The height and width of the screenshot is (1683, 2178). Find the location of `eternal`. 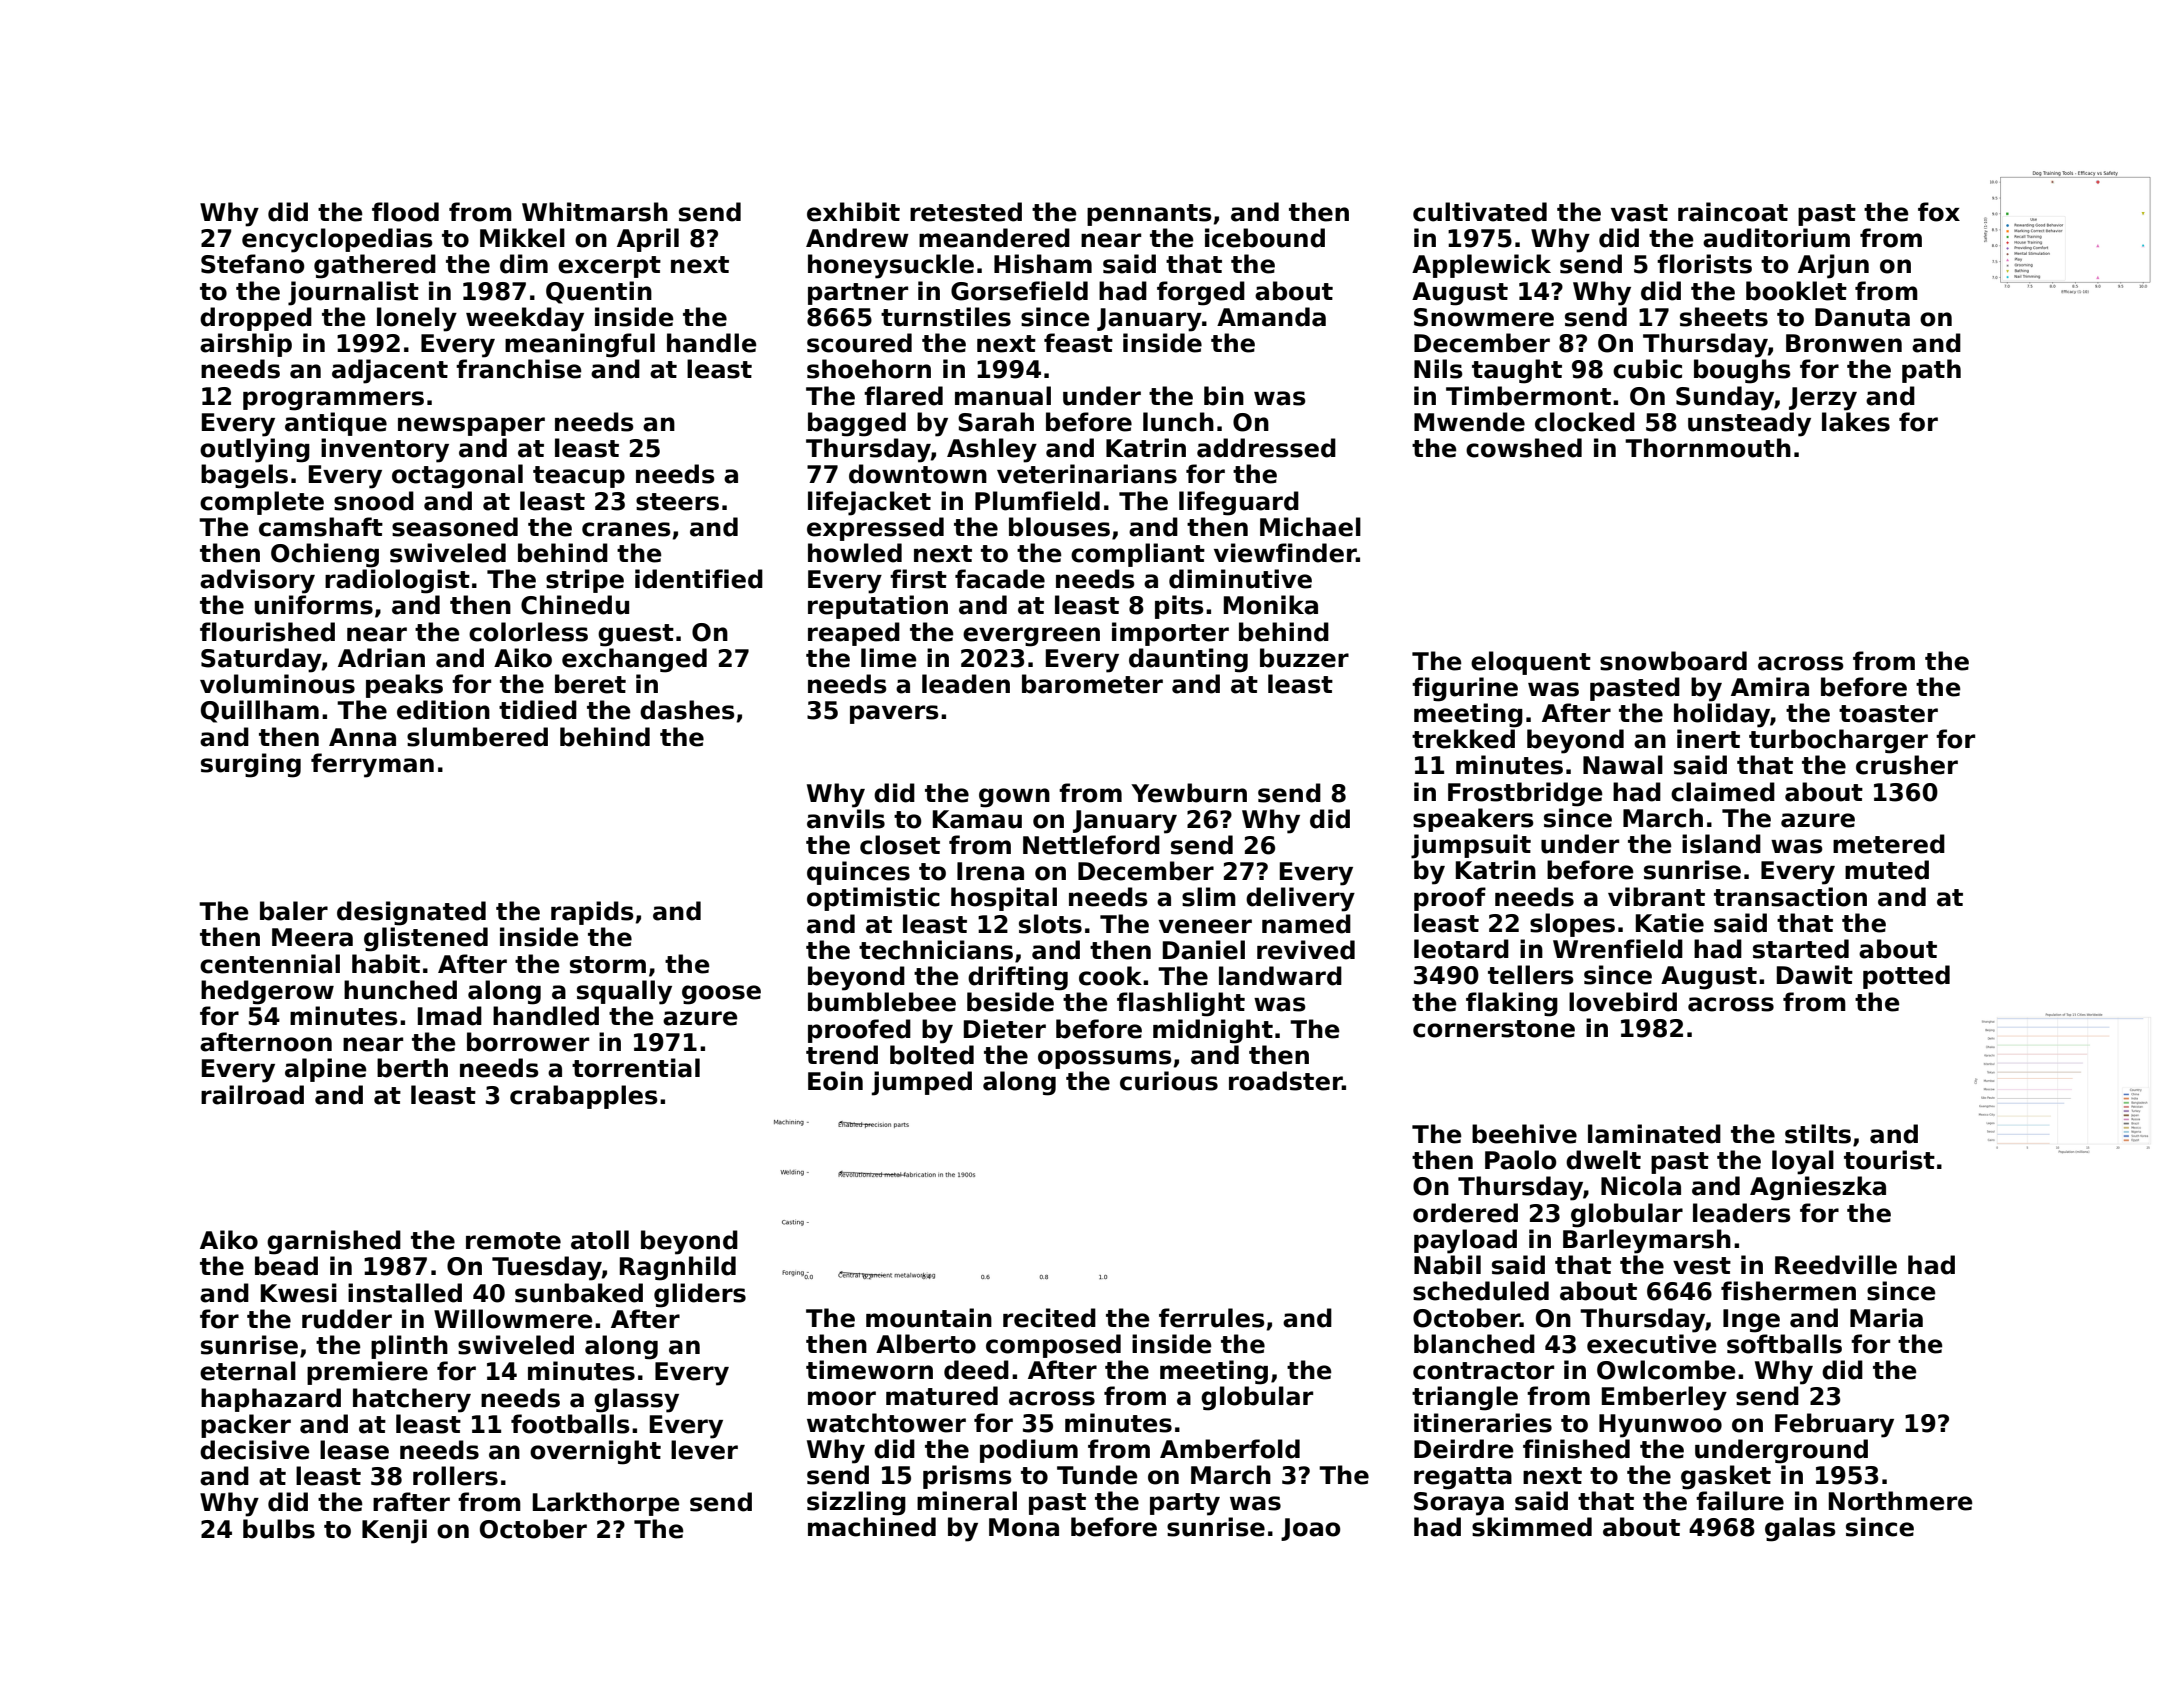

eternal is located at coordinates (248, 1371).
